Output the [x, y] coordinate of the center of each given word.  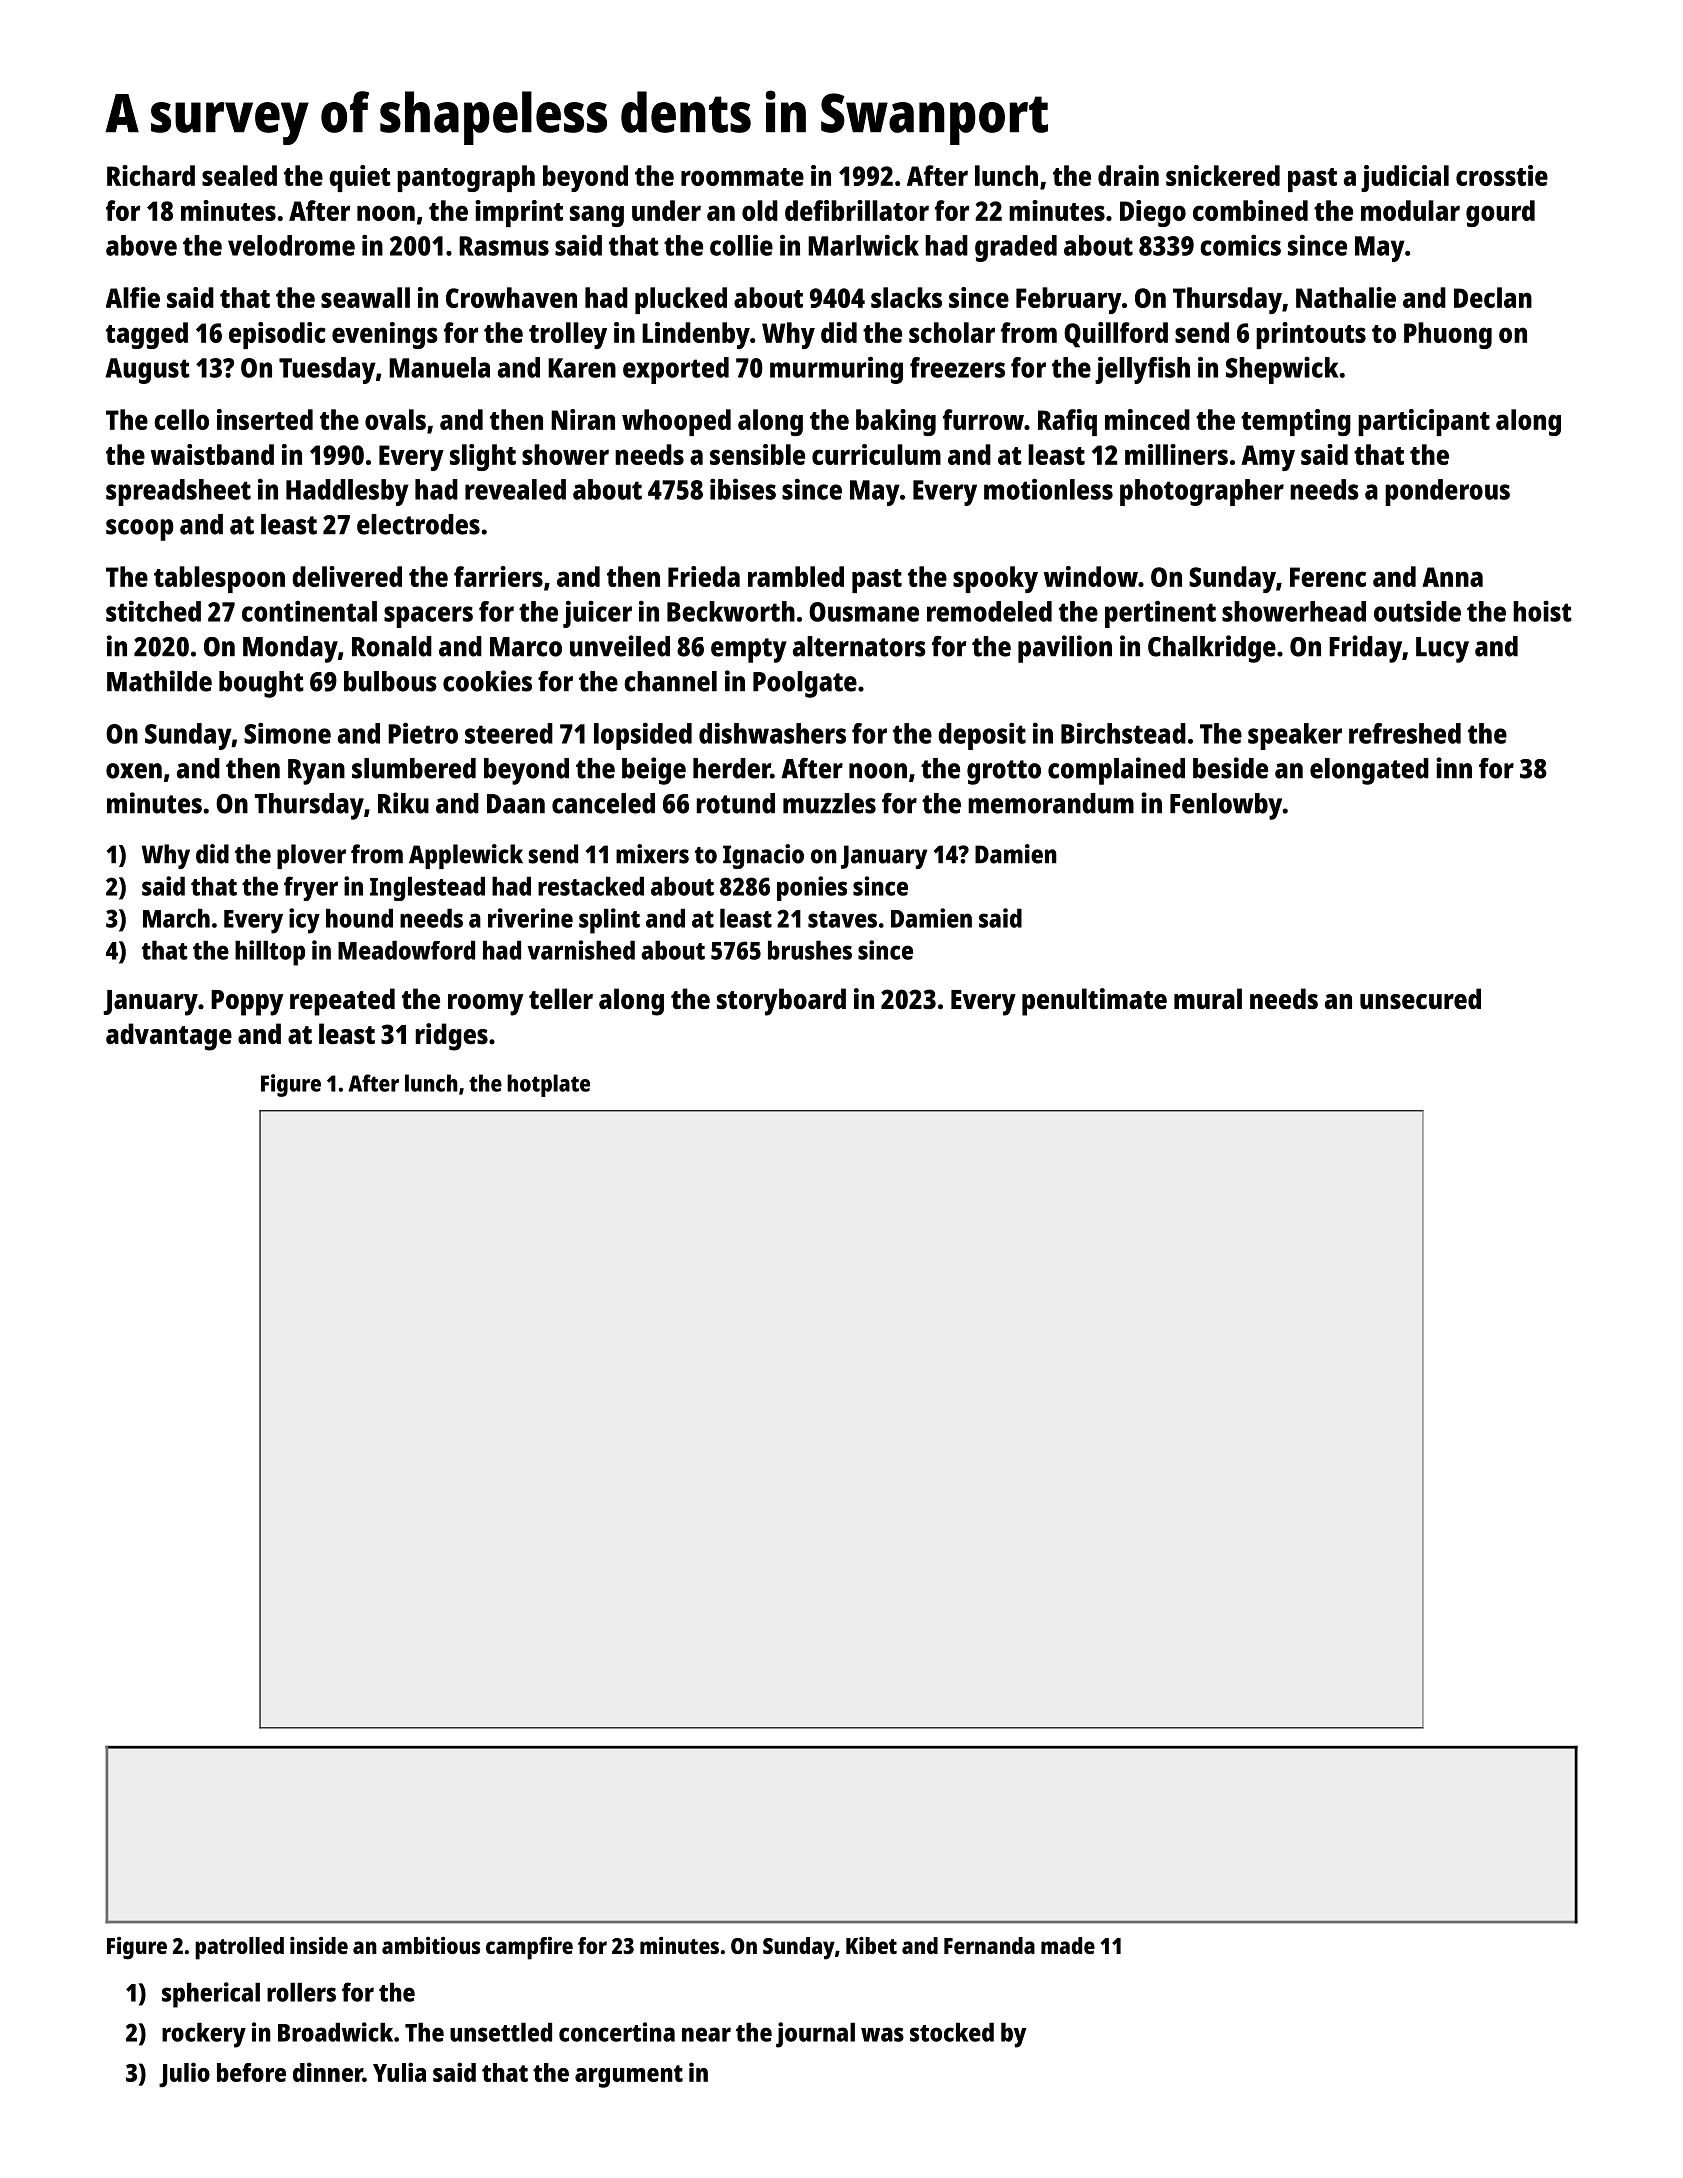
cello [181, 419]
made [1068, 1945]
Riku [403, 803]
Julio [184, 2075]
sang [597, 216]
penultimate [1094, 1002]
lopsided [643, 736]
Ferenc [1328, 577]
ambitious [431, 1945]
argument [629, 2076]
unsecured [1420, 998]
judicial [1405, 178]
